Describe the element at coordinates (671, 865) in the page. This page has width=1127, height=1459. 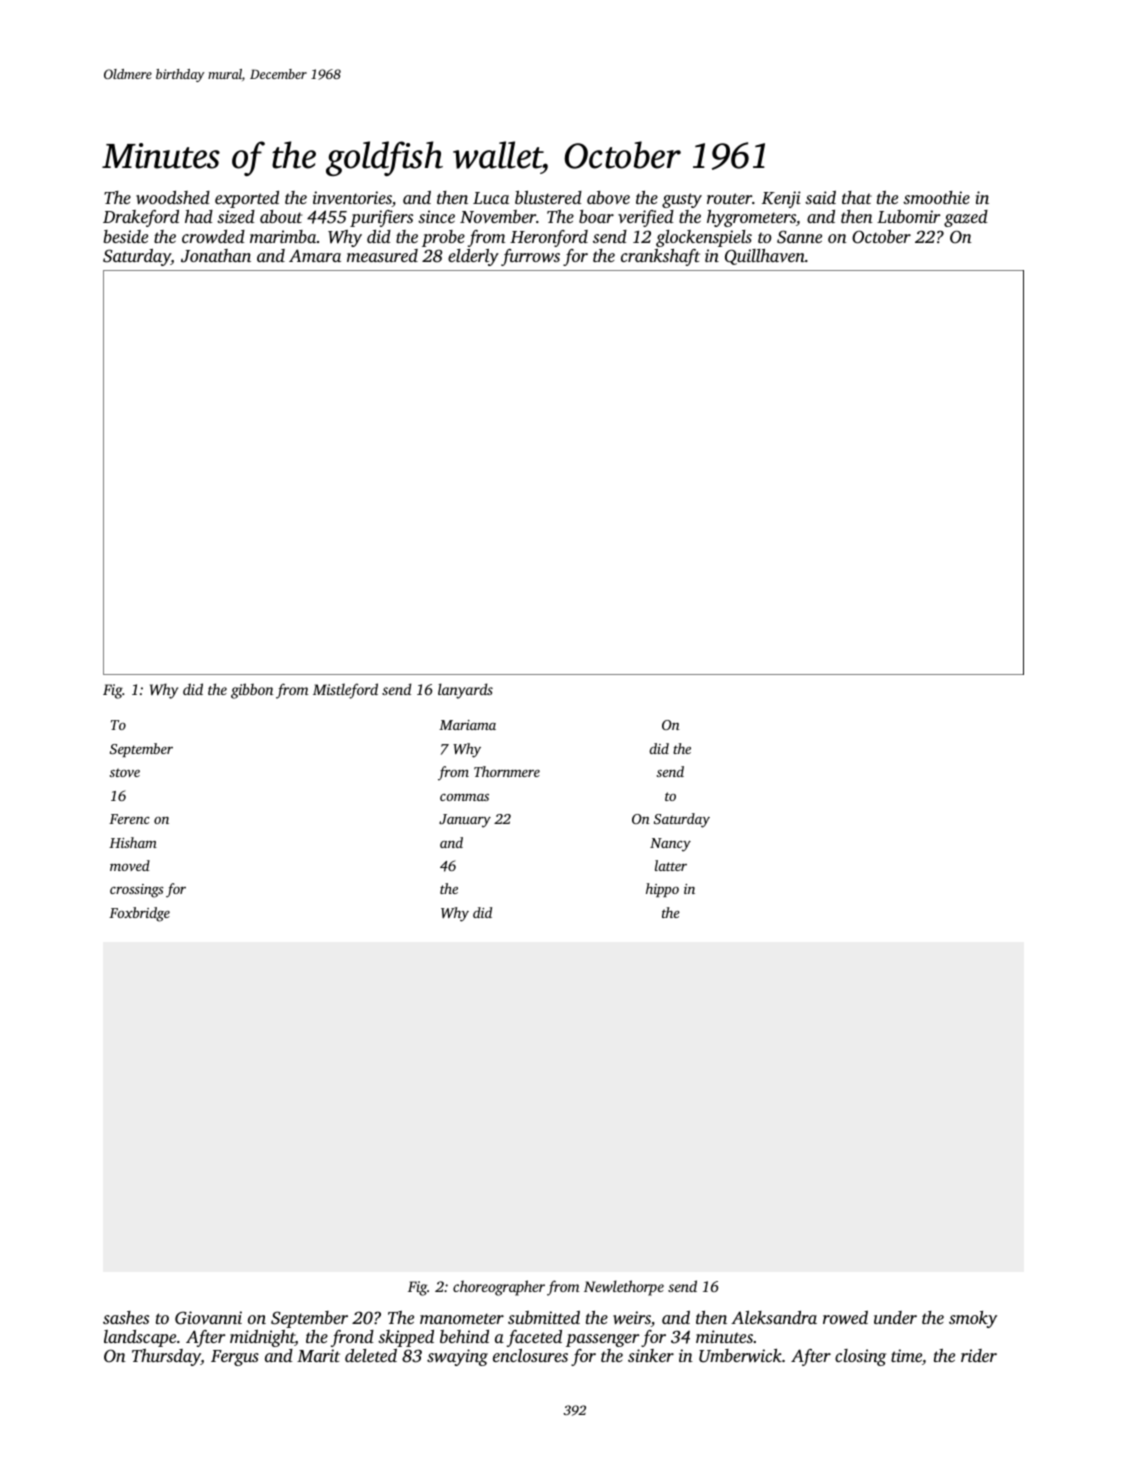
I see `latter` at that location.
